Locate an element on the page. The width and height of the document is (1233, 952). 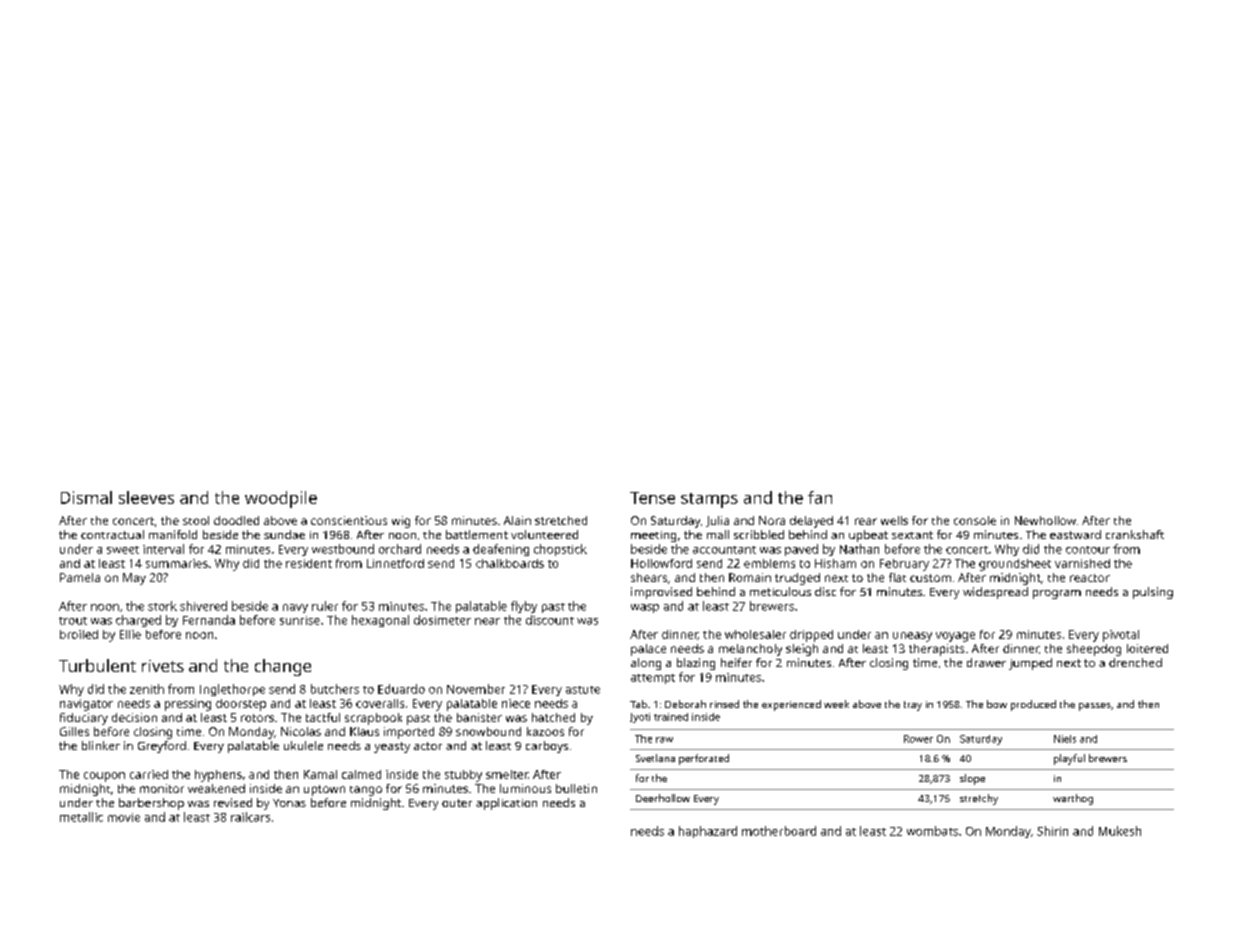
rivets is located at coordinates (163, 666).
